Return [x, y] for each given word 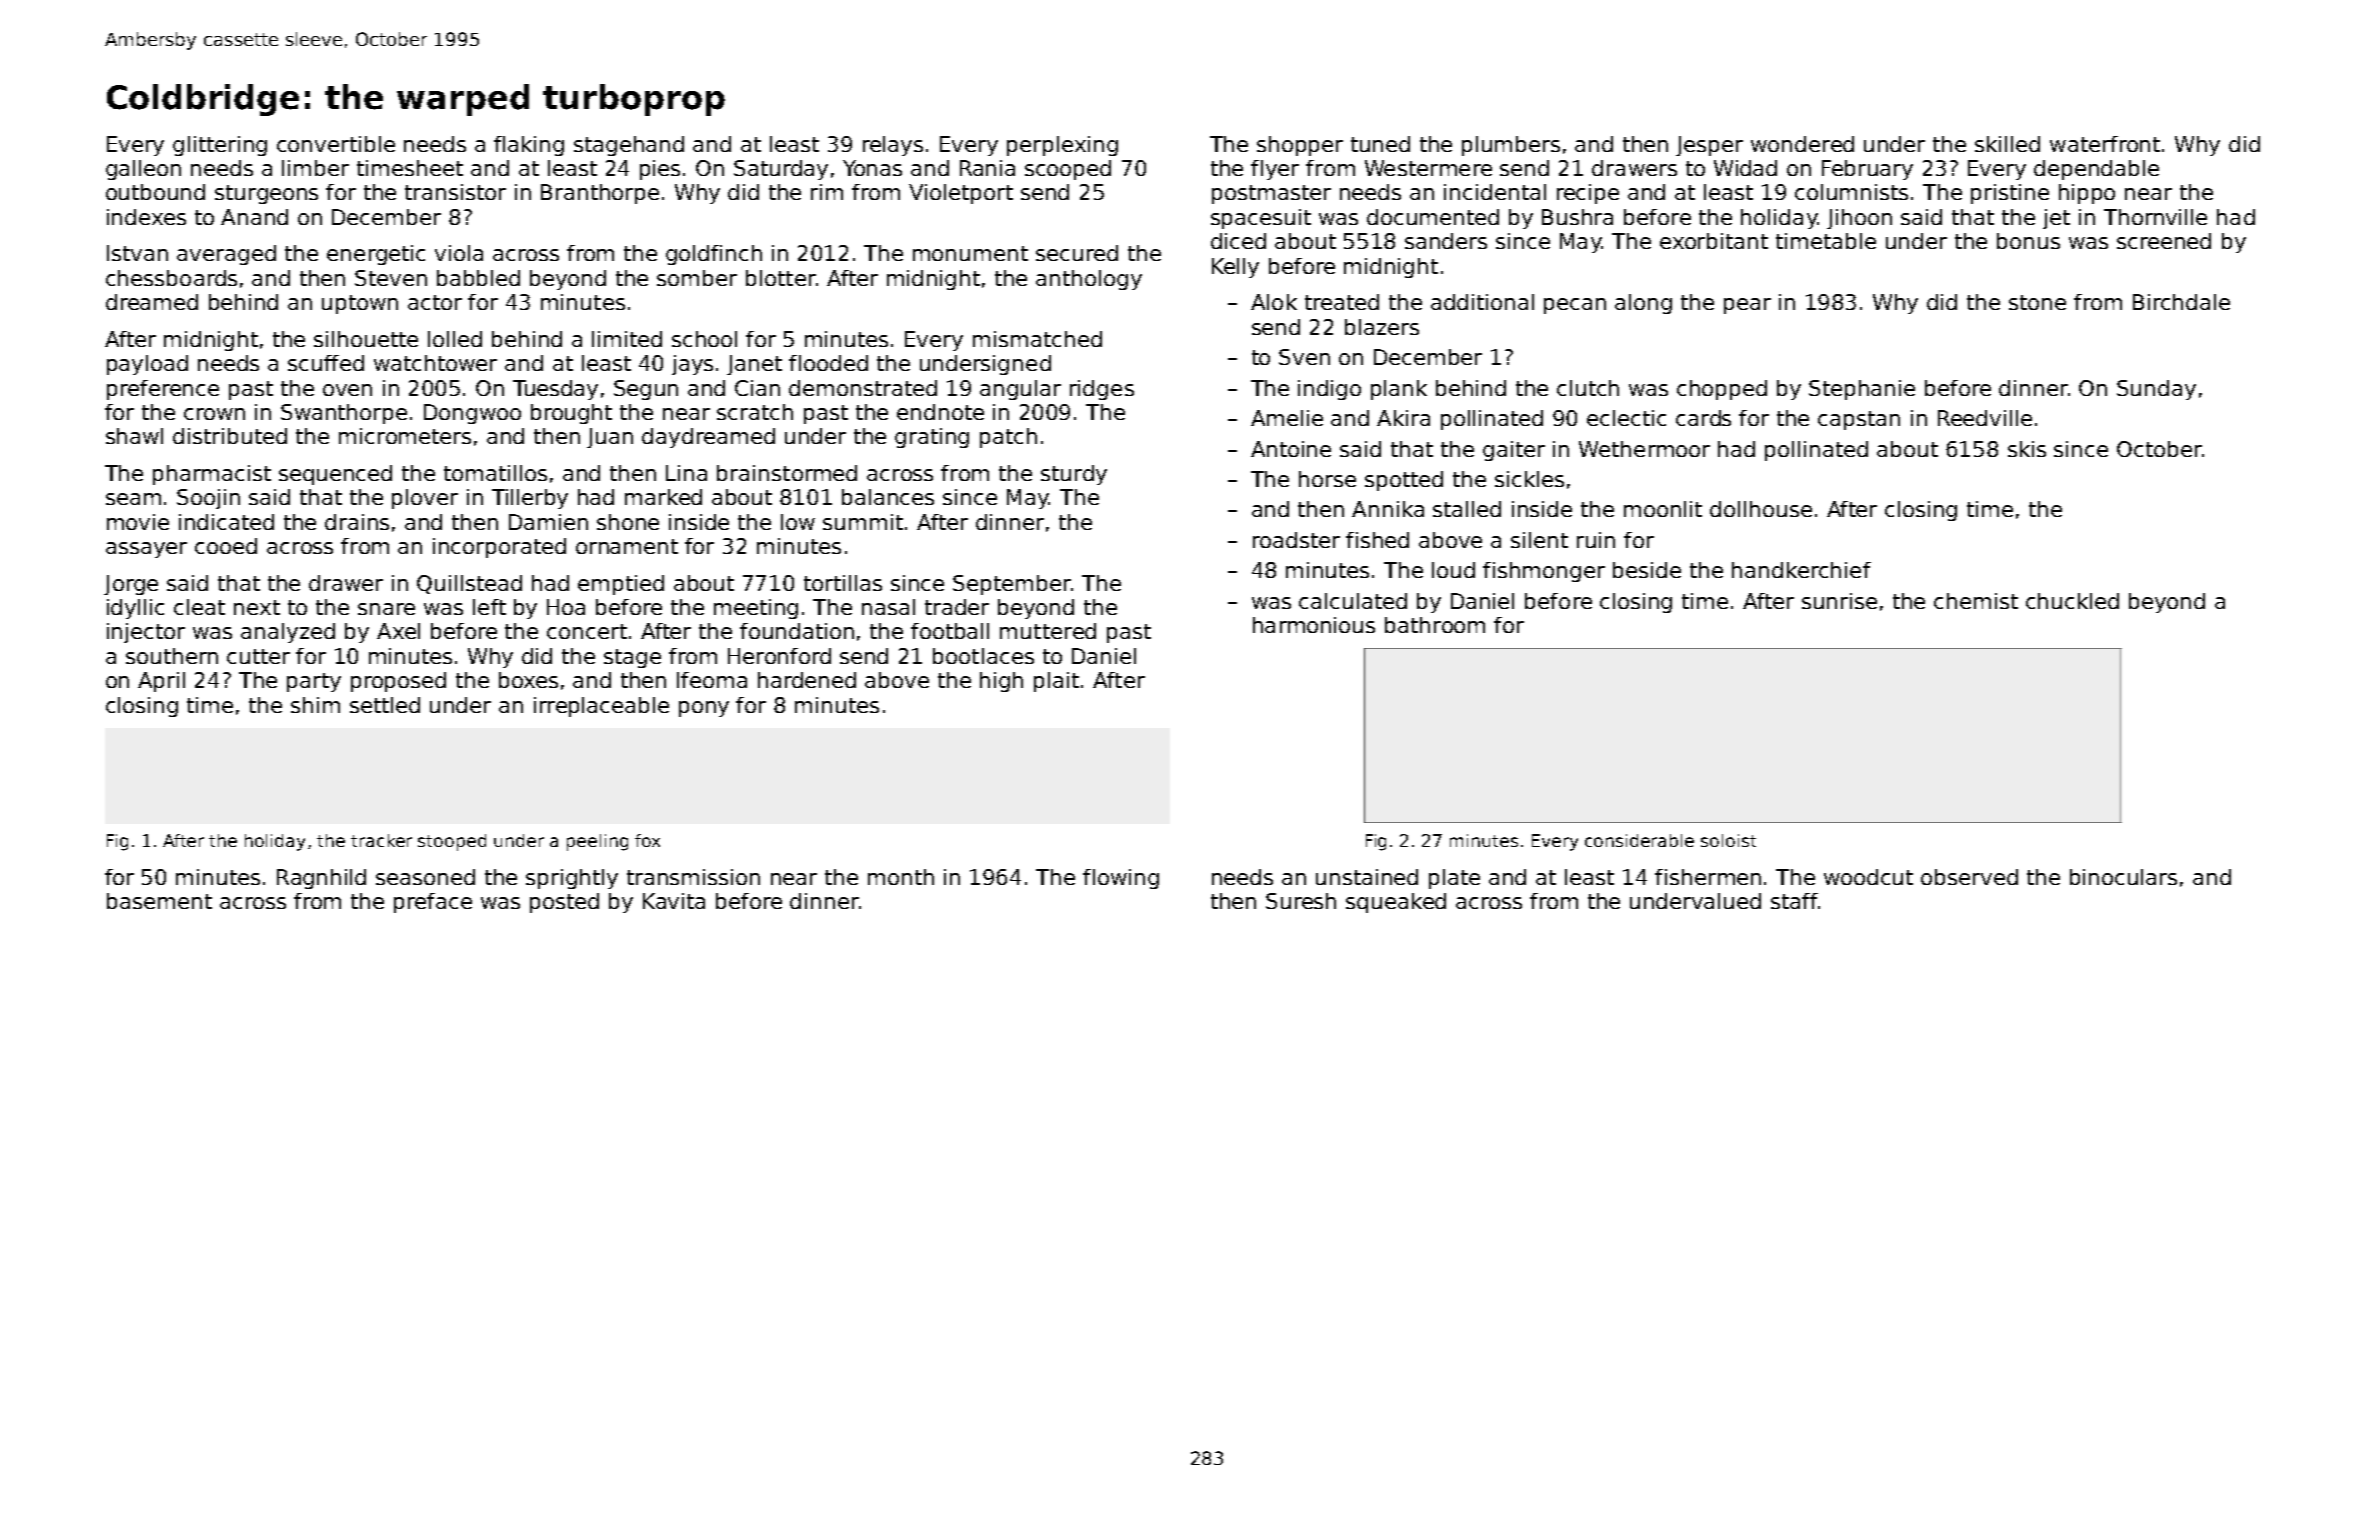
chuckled [2072, 601]
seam [133, 499]
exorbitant [1714, 241]
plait [1056, 682]
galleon [143, 170]
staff [1795, 901]
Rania [987, 168]
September [1012, 585]
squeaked [1396, 903]
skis [2027, 449]
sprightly [572, 879]
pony [704, 709]
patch [1008, 438]
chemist [1976, 601]
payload [147, 365]
